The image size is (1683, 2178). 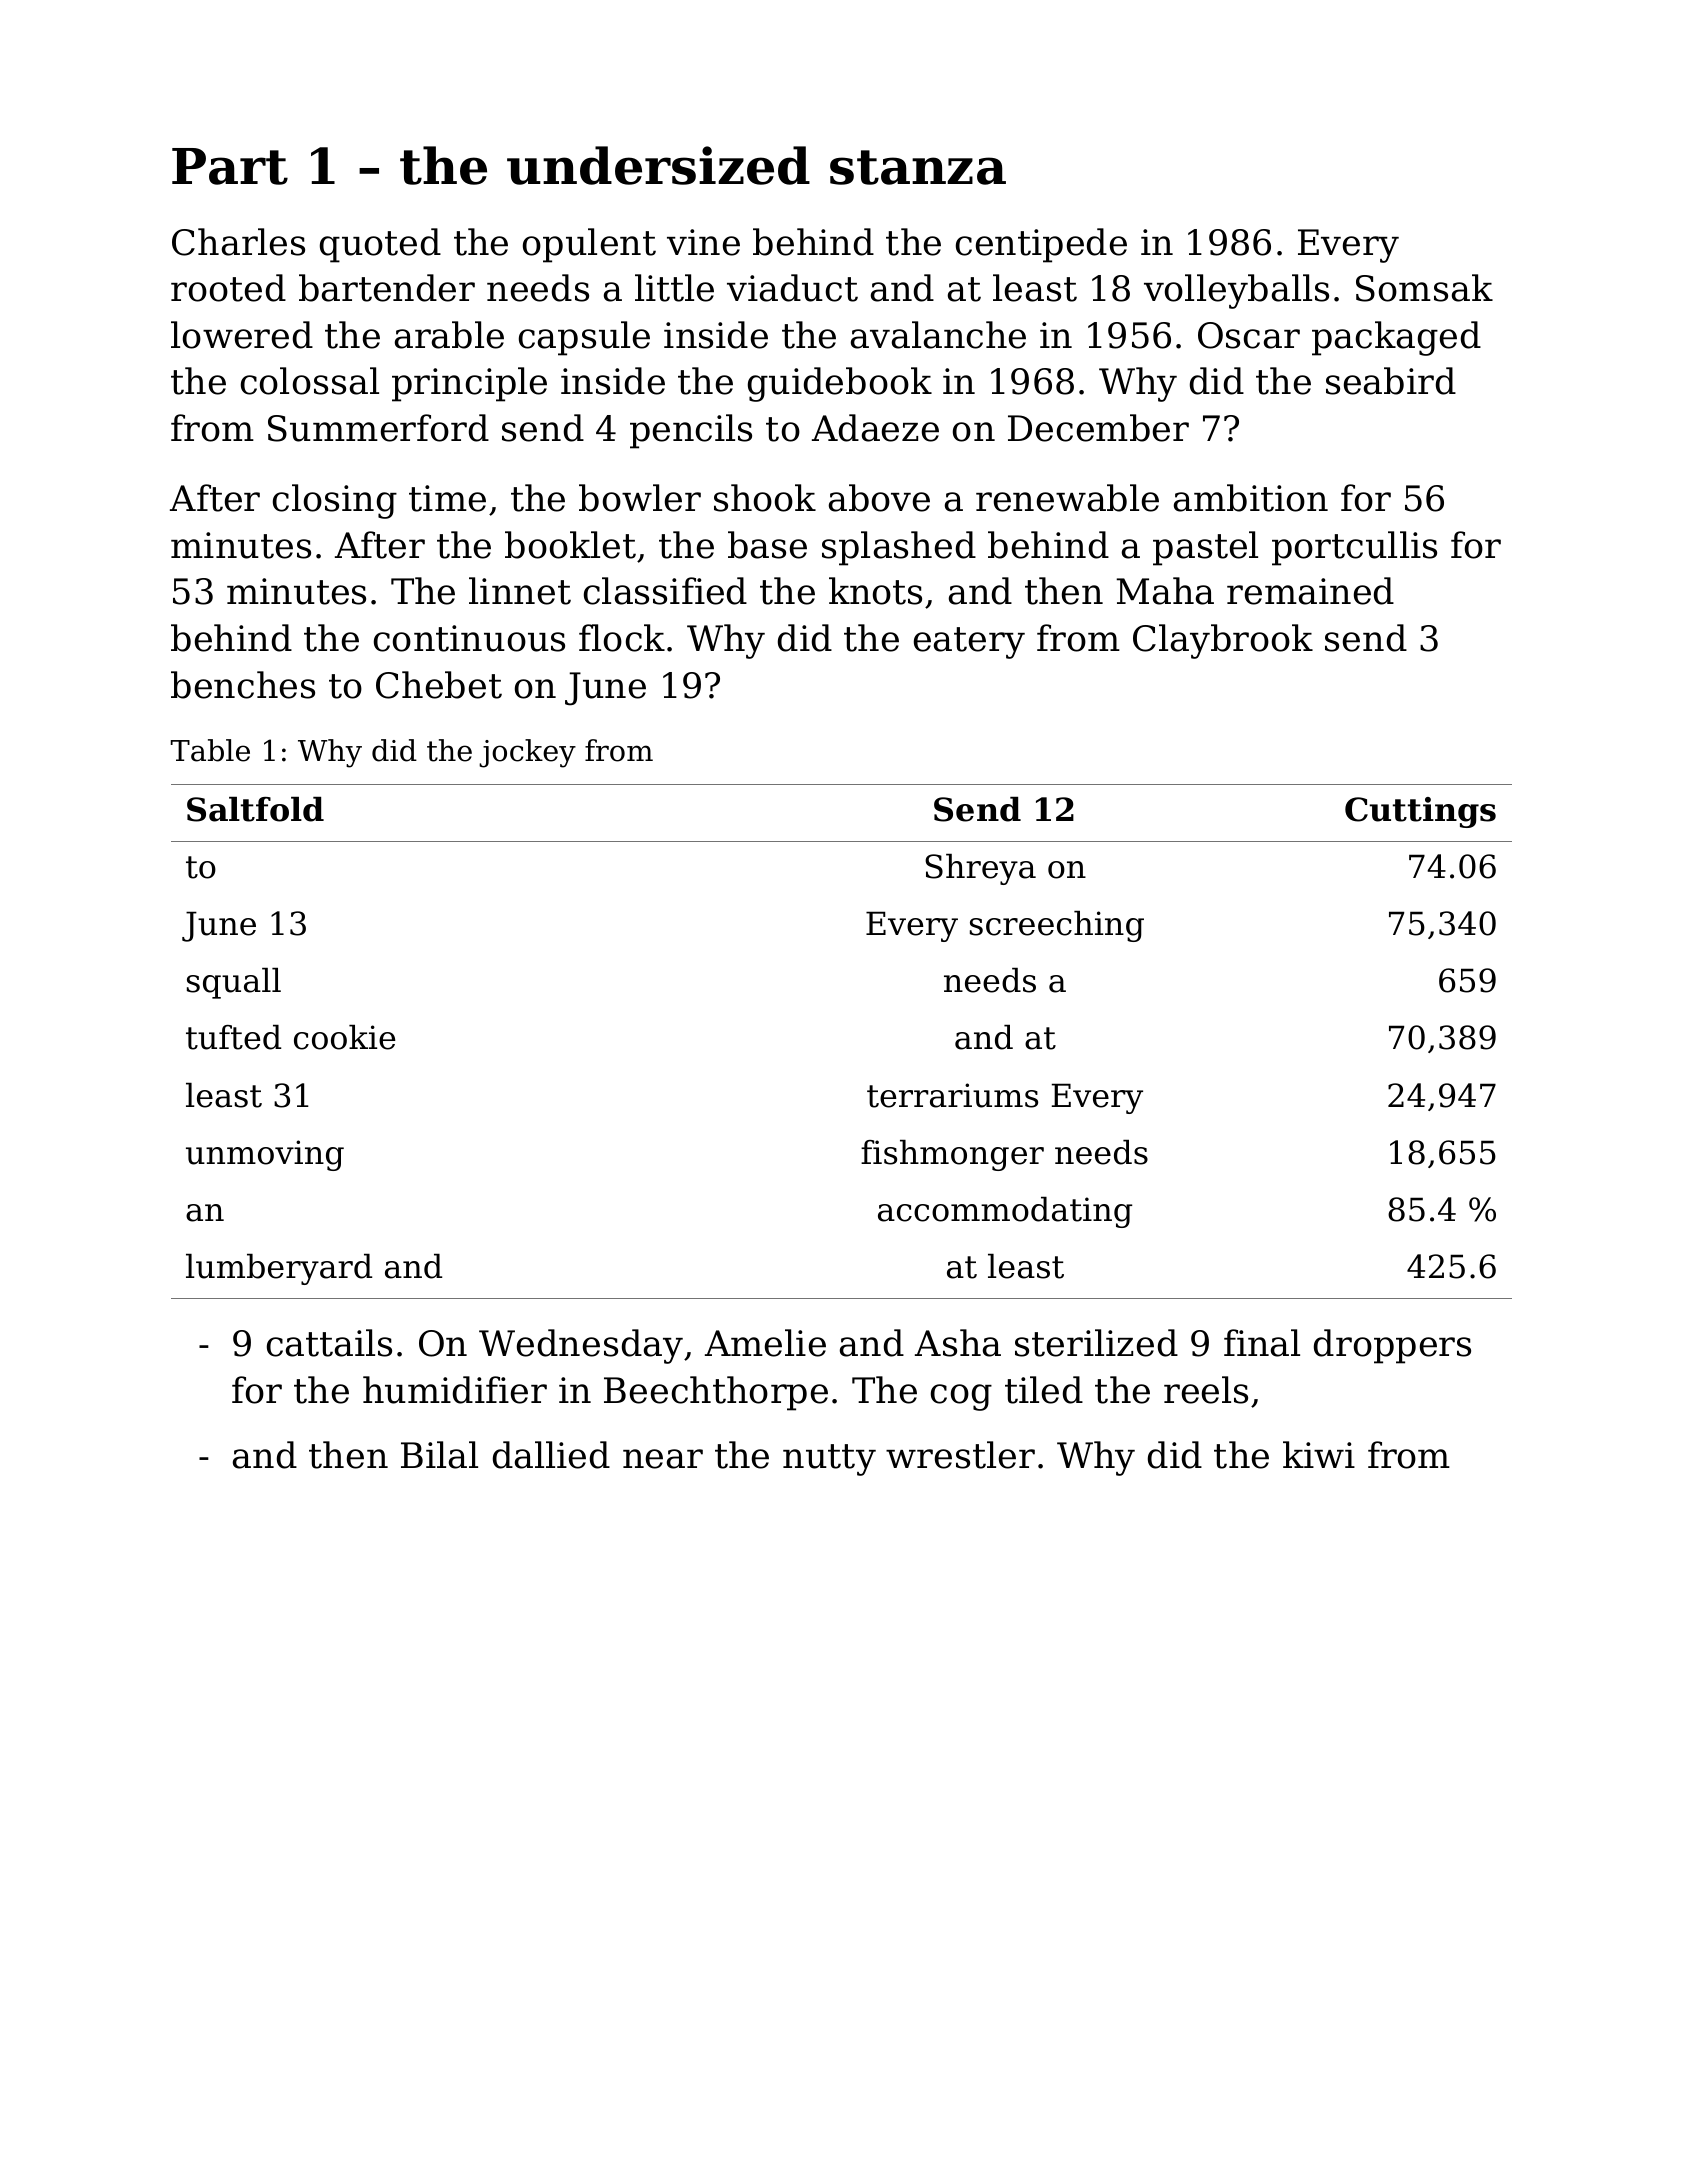 What do you see at coordinates (918, 167) in the screenshot?
I see `stanza` at bounding box center [918, 167].
